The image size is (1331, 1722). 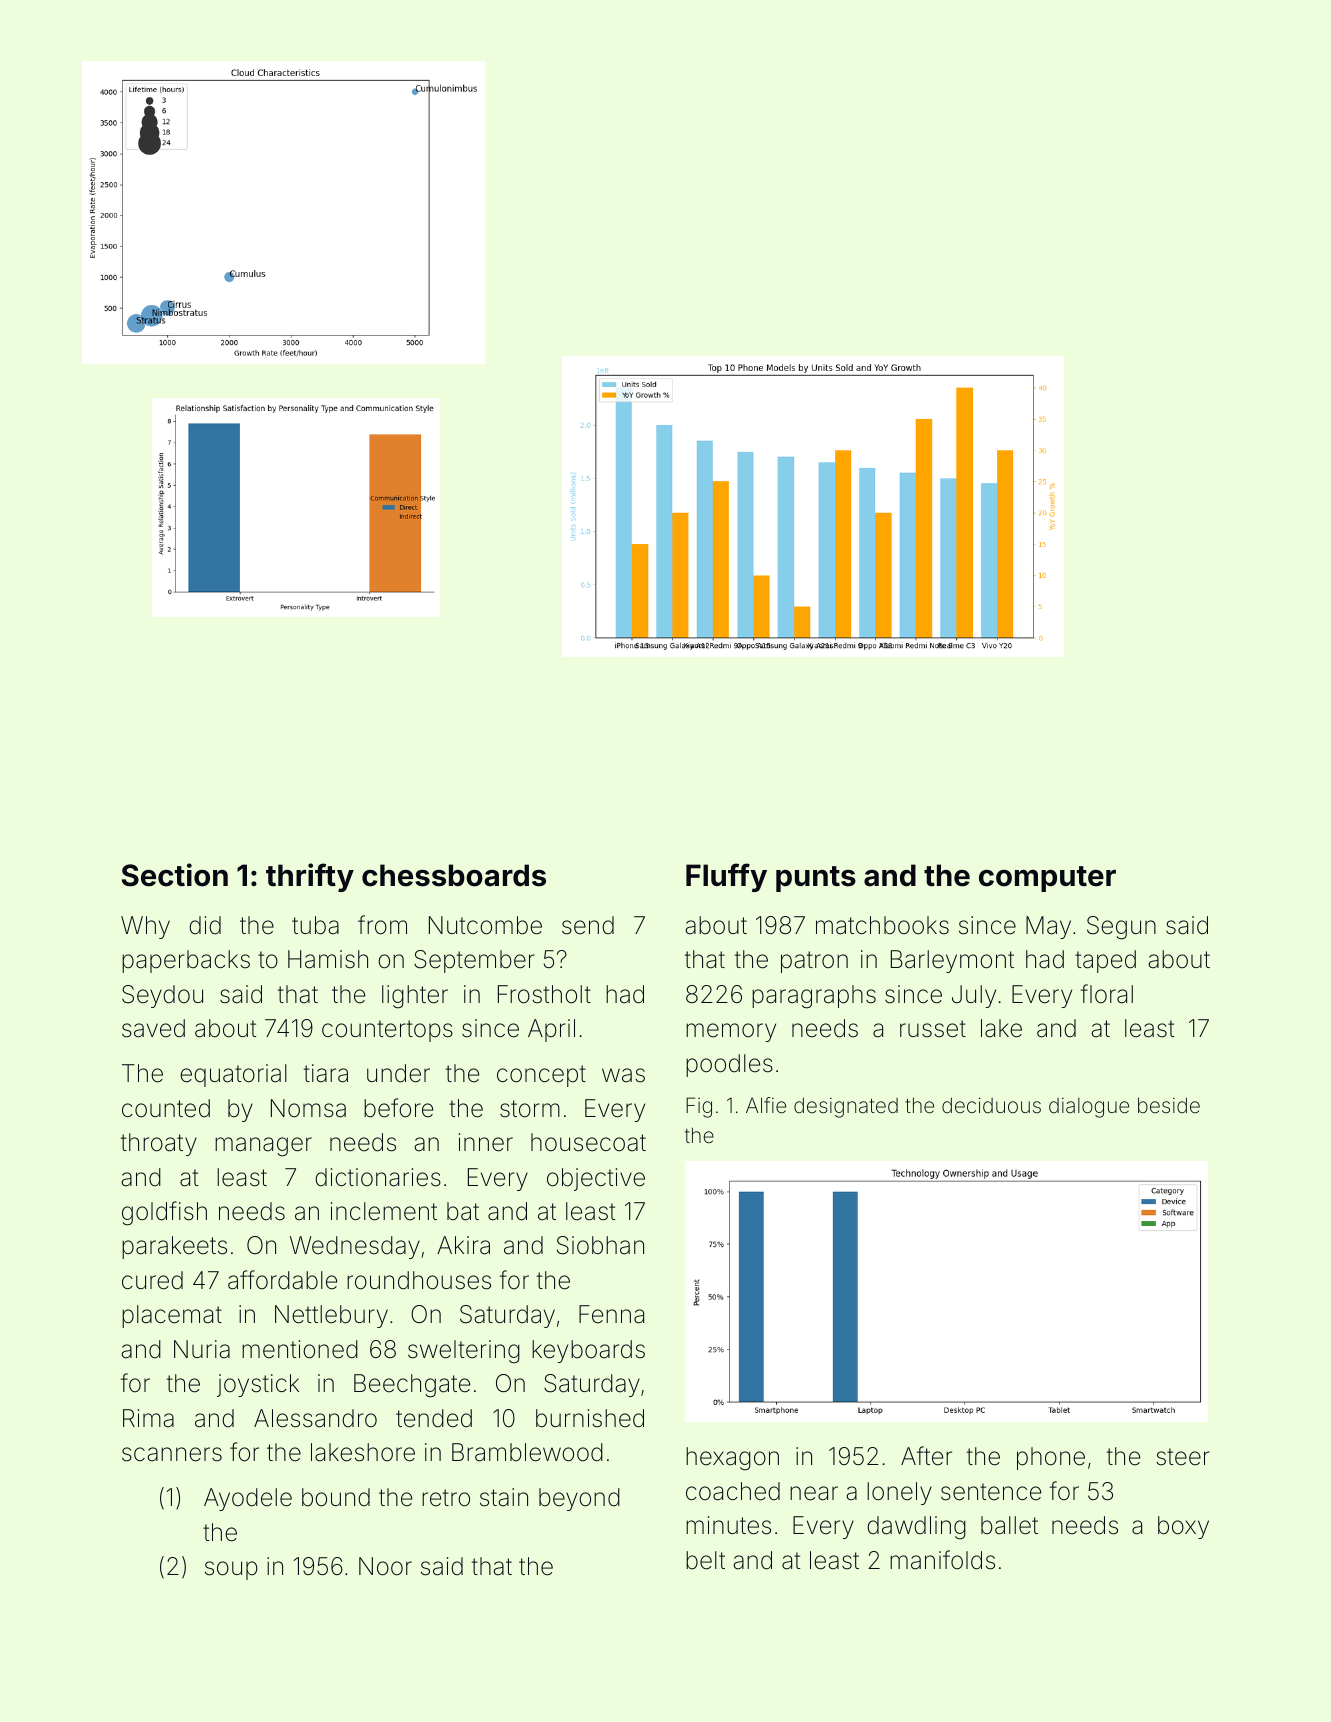 What do you see at coordinates (544, 994) in the image?
I see `Frostholt` at bounding box center [544, 994].
